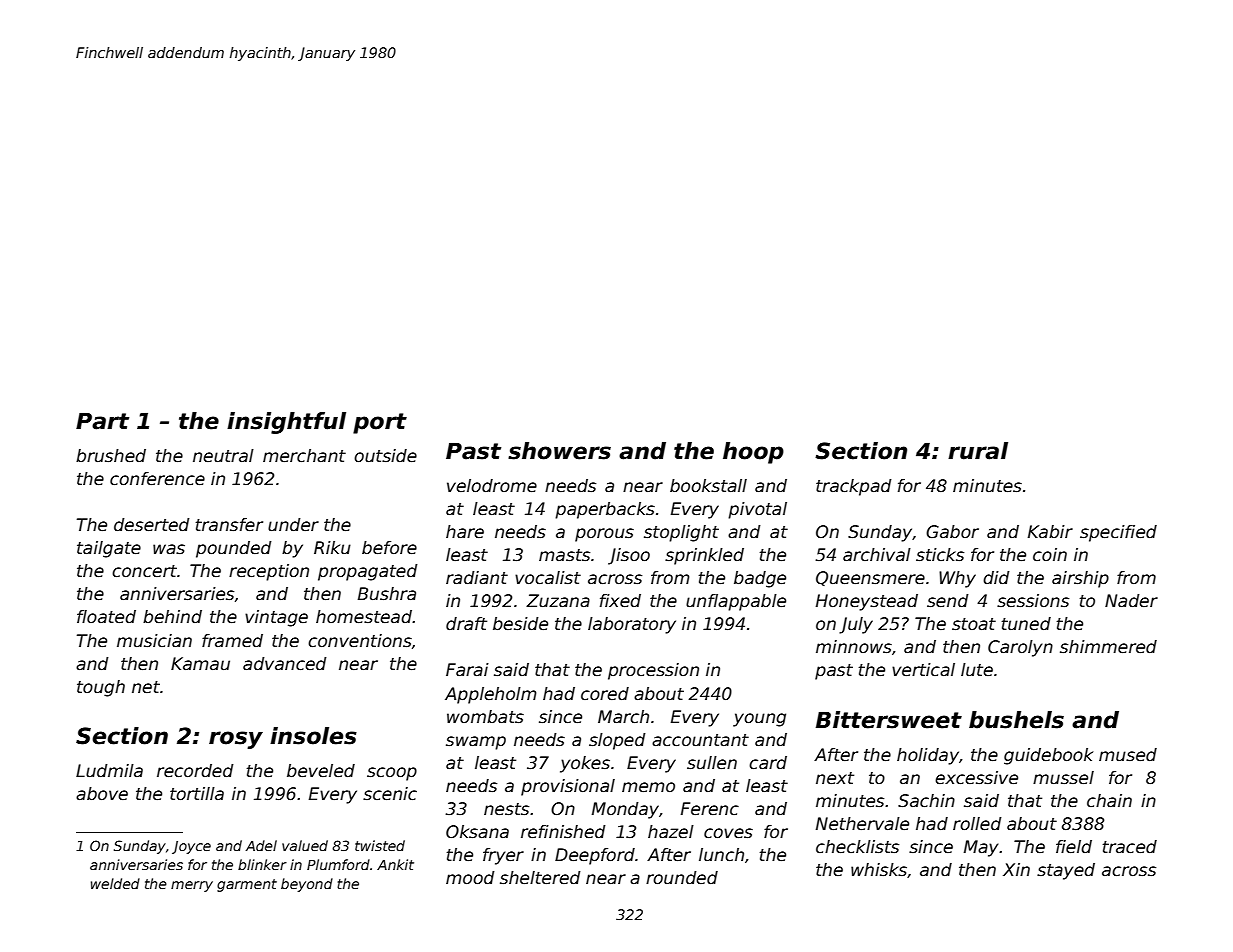 This page has width=1233, height=952. I want to click on lunch, so click(721, 855).
